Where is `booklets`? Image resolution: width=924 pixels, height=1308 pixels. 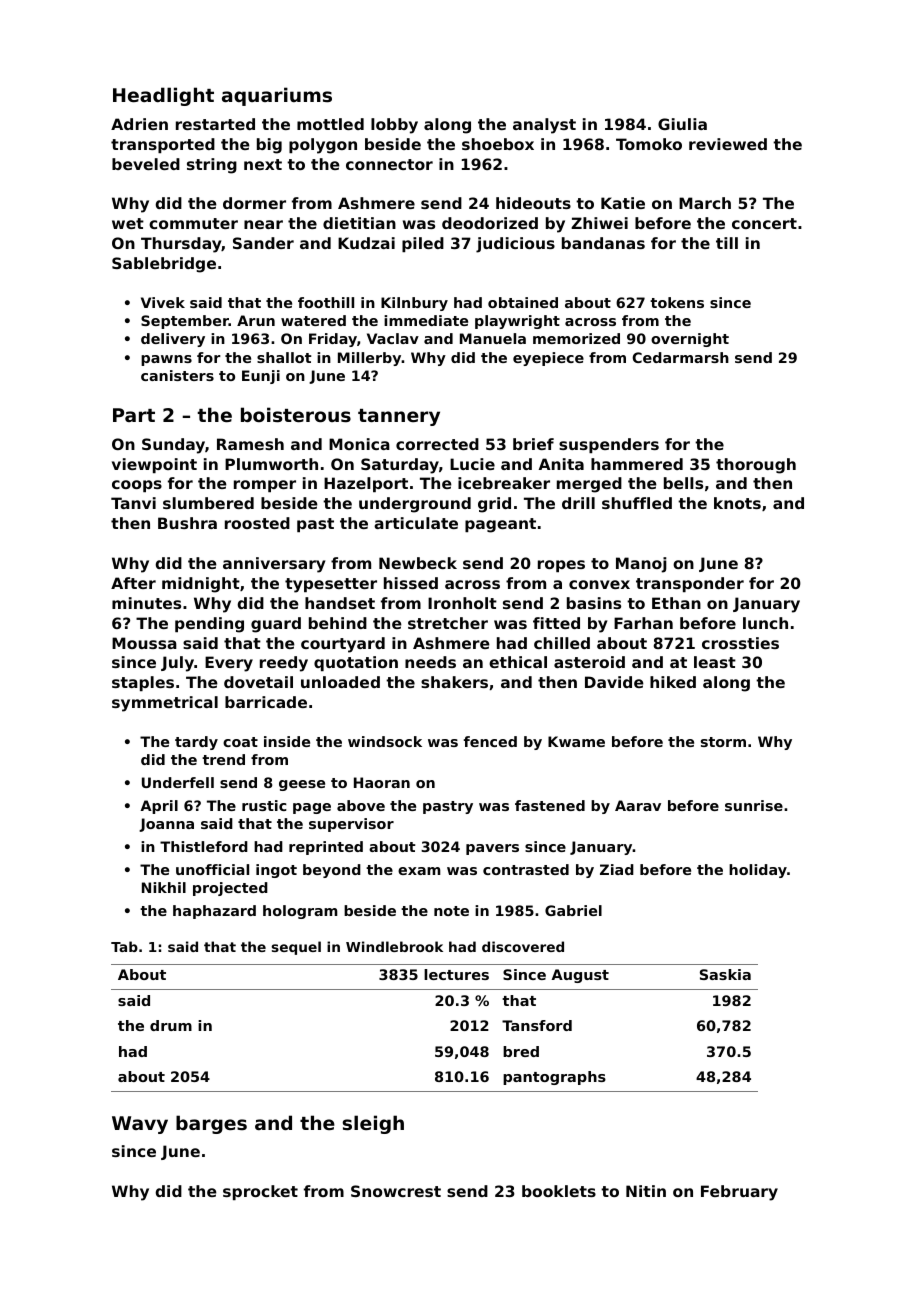 booklets is located at coordinates (559, 1191).
